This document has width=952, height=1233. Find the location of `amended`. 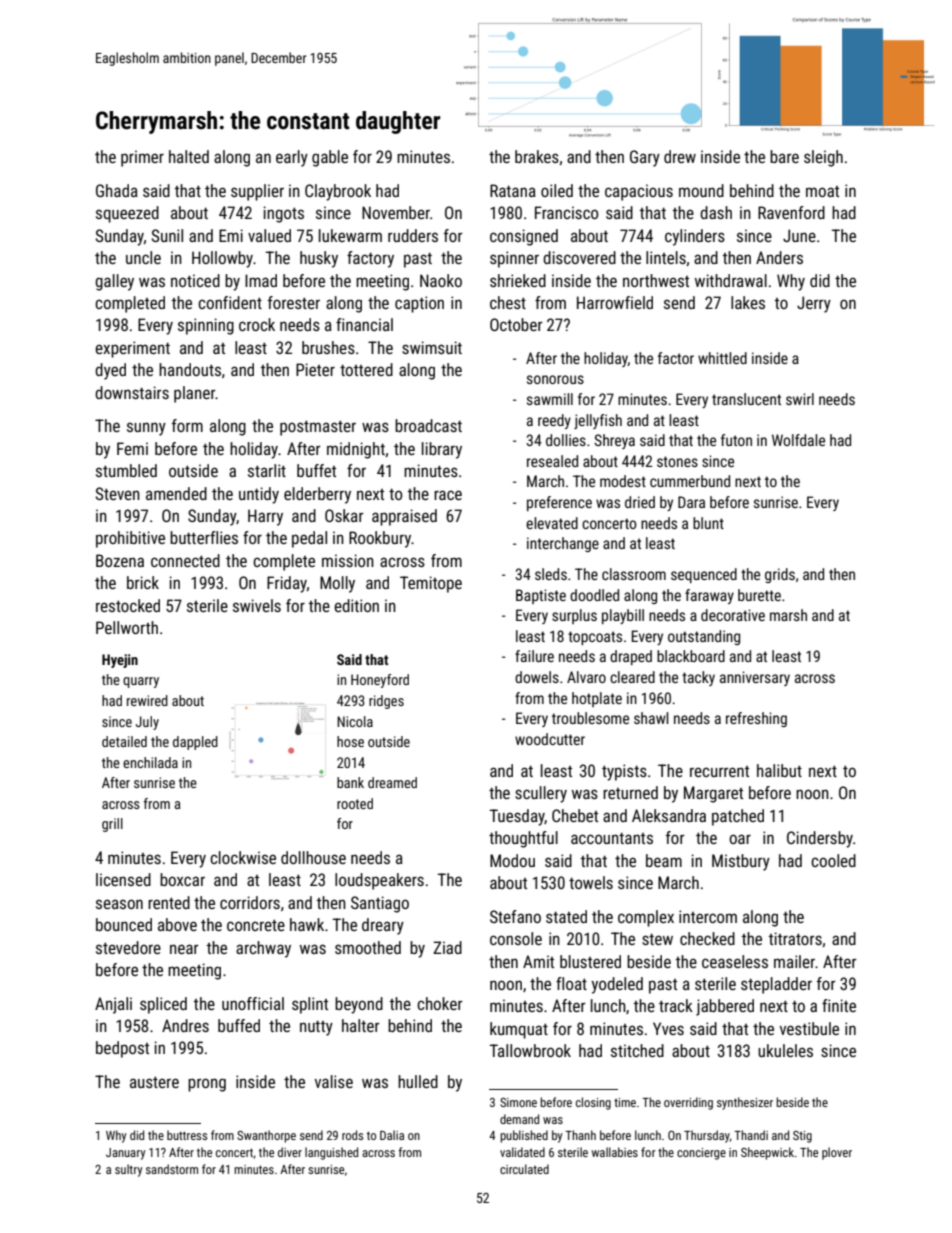

amended is located at coordinates (176, 493).
